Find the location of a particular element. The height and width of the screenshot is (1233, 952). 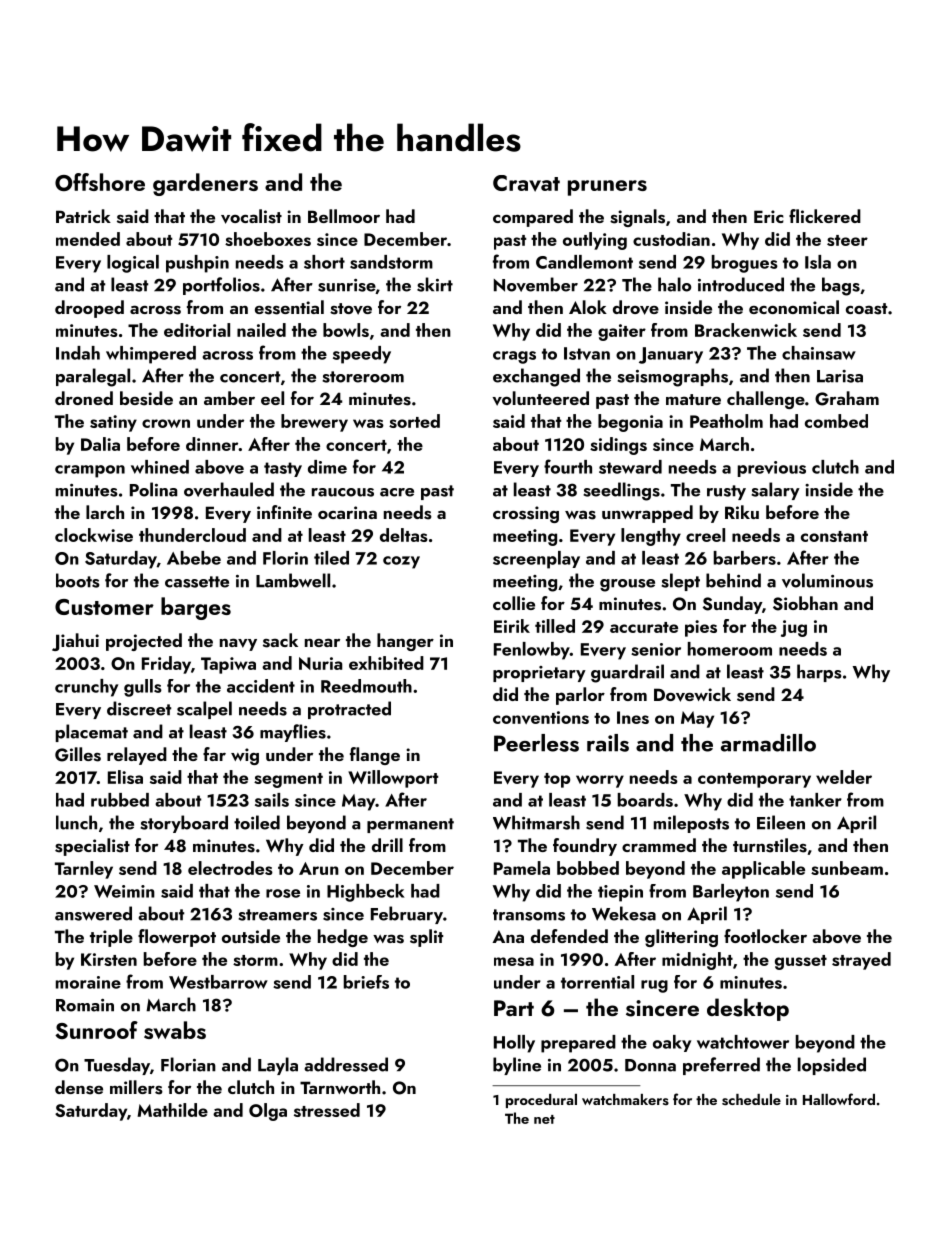

footlocker is located at coordinates (765, 936).
